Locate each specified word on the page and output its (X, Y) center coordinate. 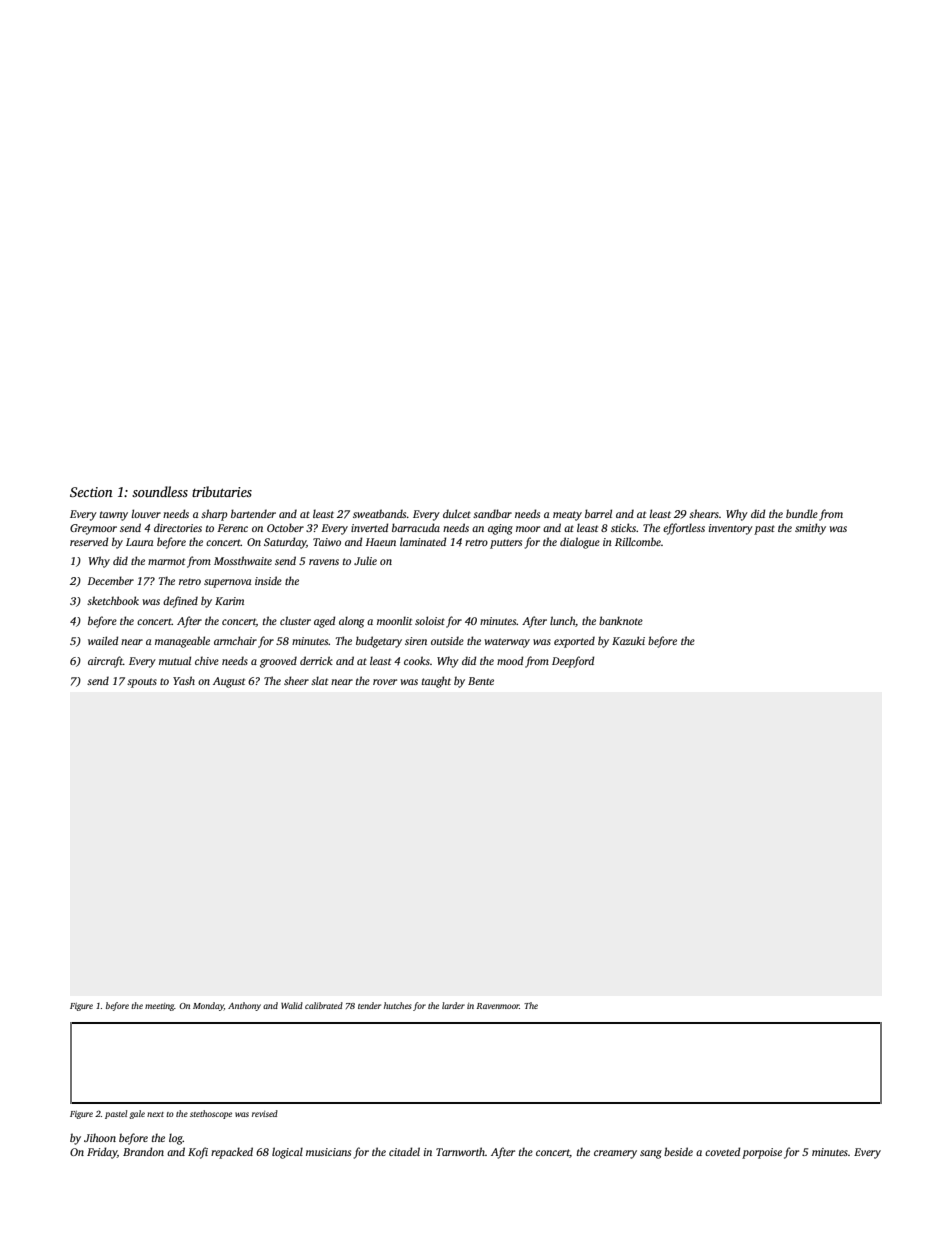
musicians (328, 1152)
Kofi (198, 1153)
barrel (598, 513)
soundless (160, 491)
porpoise (762, 1153)
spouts (142, 683)
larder (453, 1005)
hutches (398, 1005)
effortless (684, 529)
